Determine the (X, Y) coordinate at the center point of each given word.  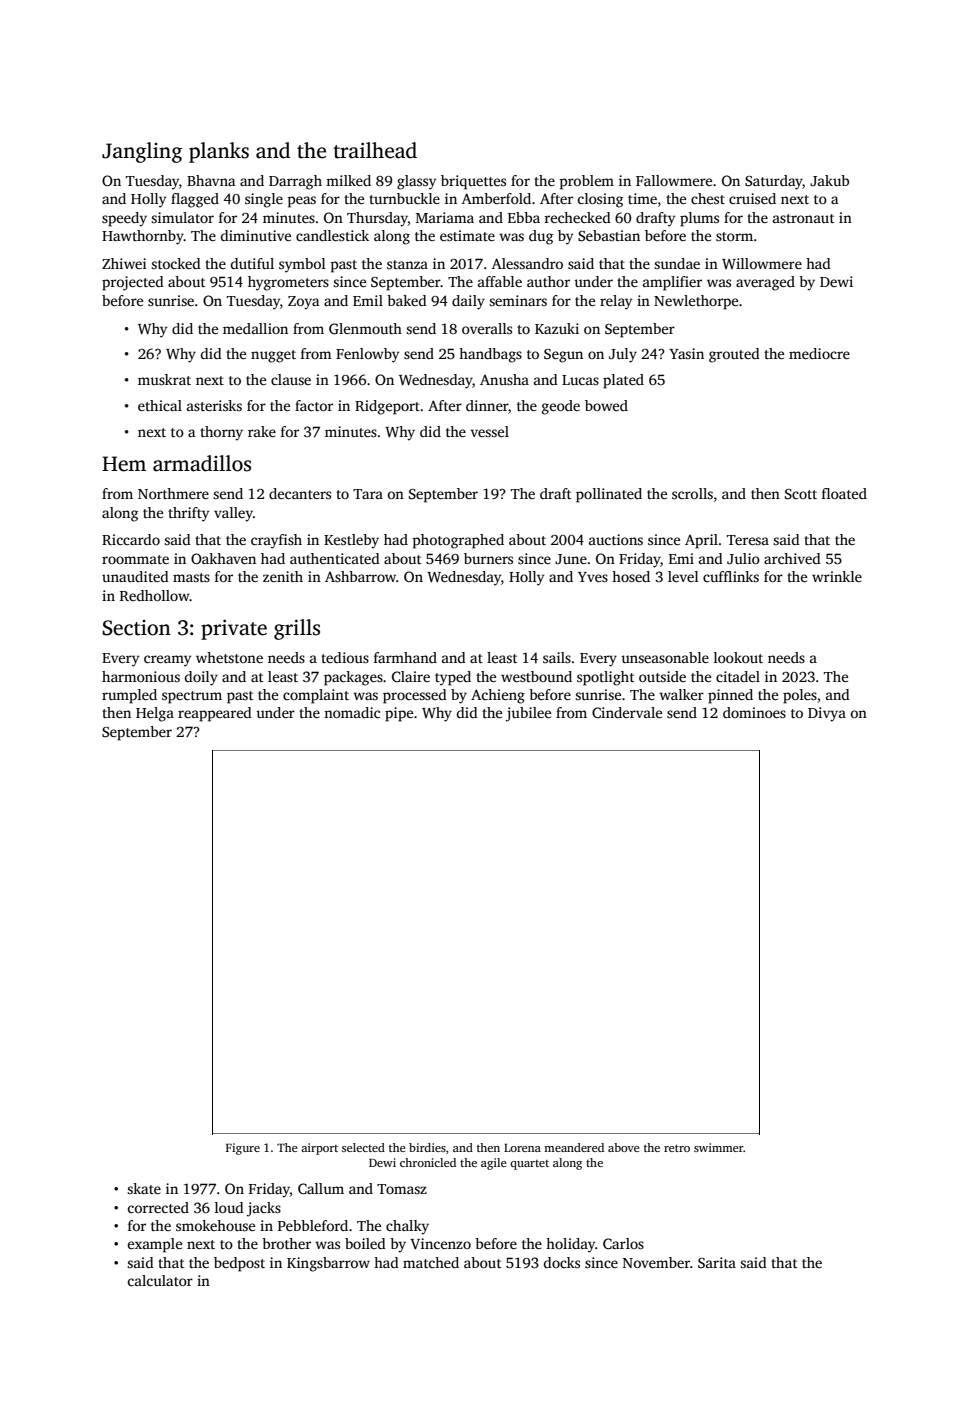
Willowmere (762, 263)
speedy (124, 219)
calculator (160, 1280)
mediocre (819, 353)
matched (431, 1262)
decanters (300, 493)
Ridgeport (387, 407)
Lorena (522, 1148)
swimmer (719, 1147)
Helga (155, 714)
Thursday (377, 219)
